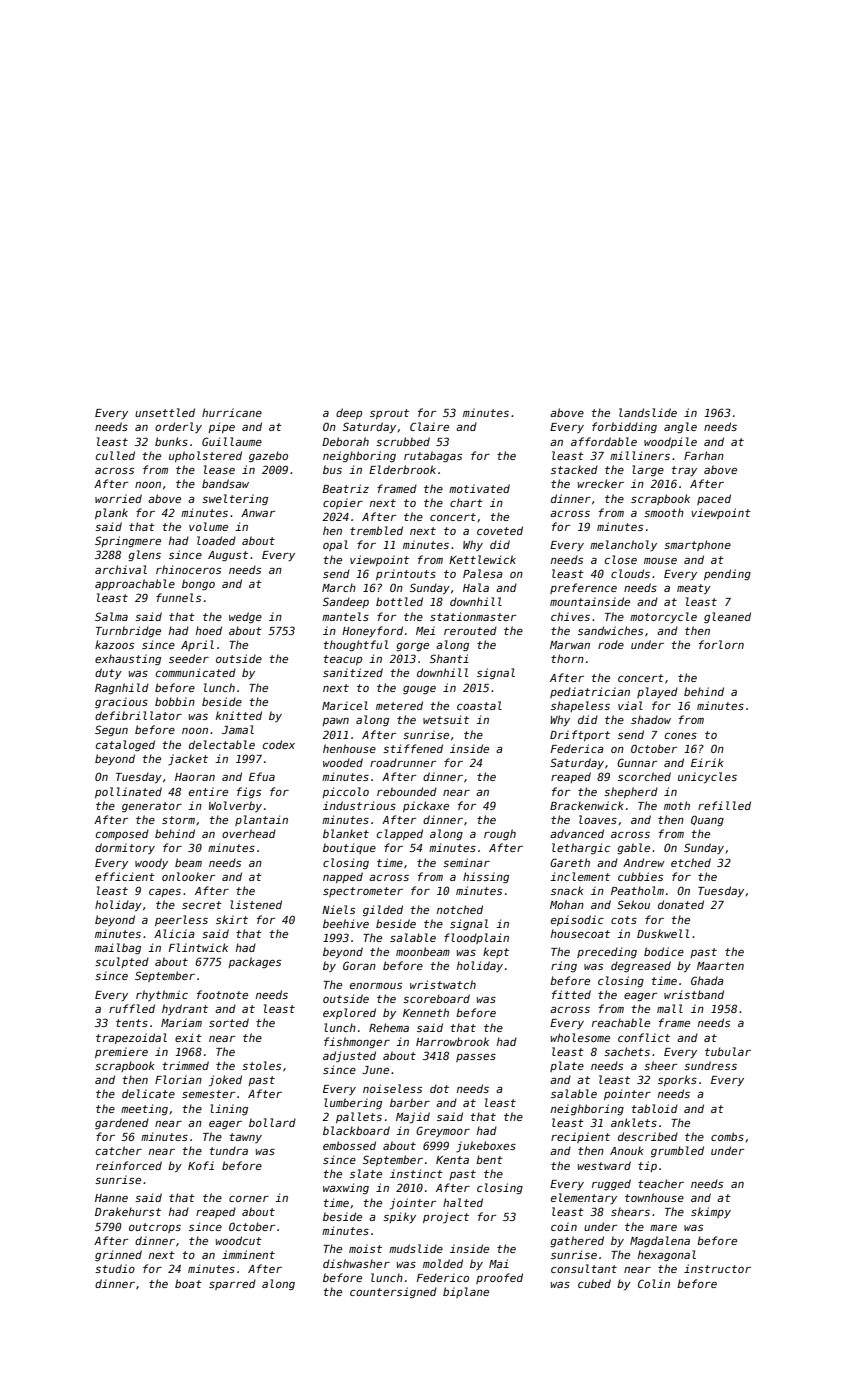 The height and width of the screenshot is (1400, 849). Describe the element at coordinates (466, 502) in the screenshot. I see `chart` at that location.
